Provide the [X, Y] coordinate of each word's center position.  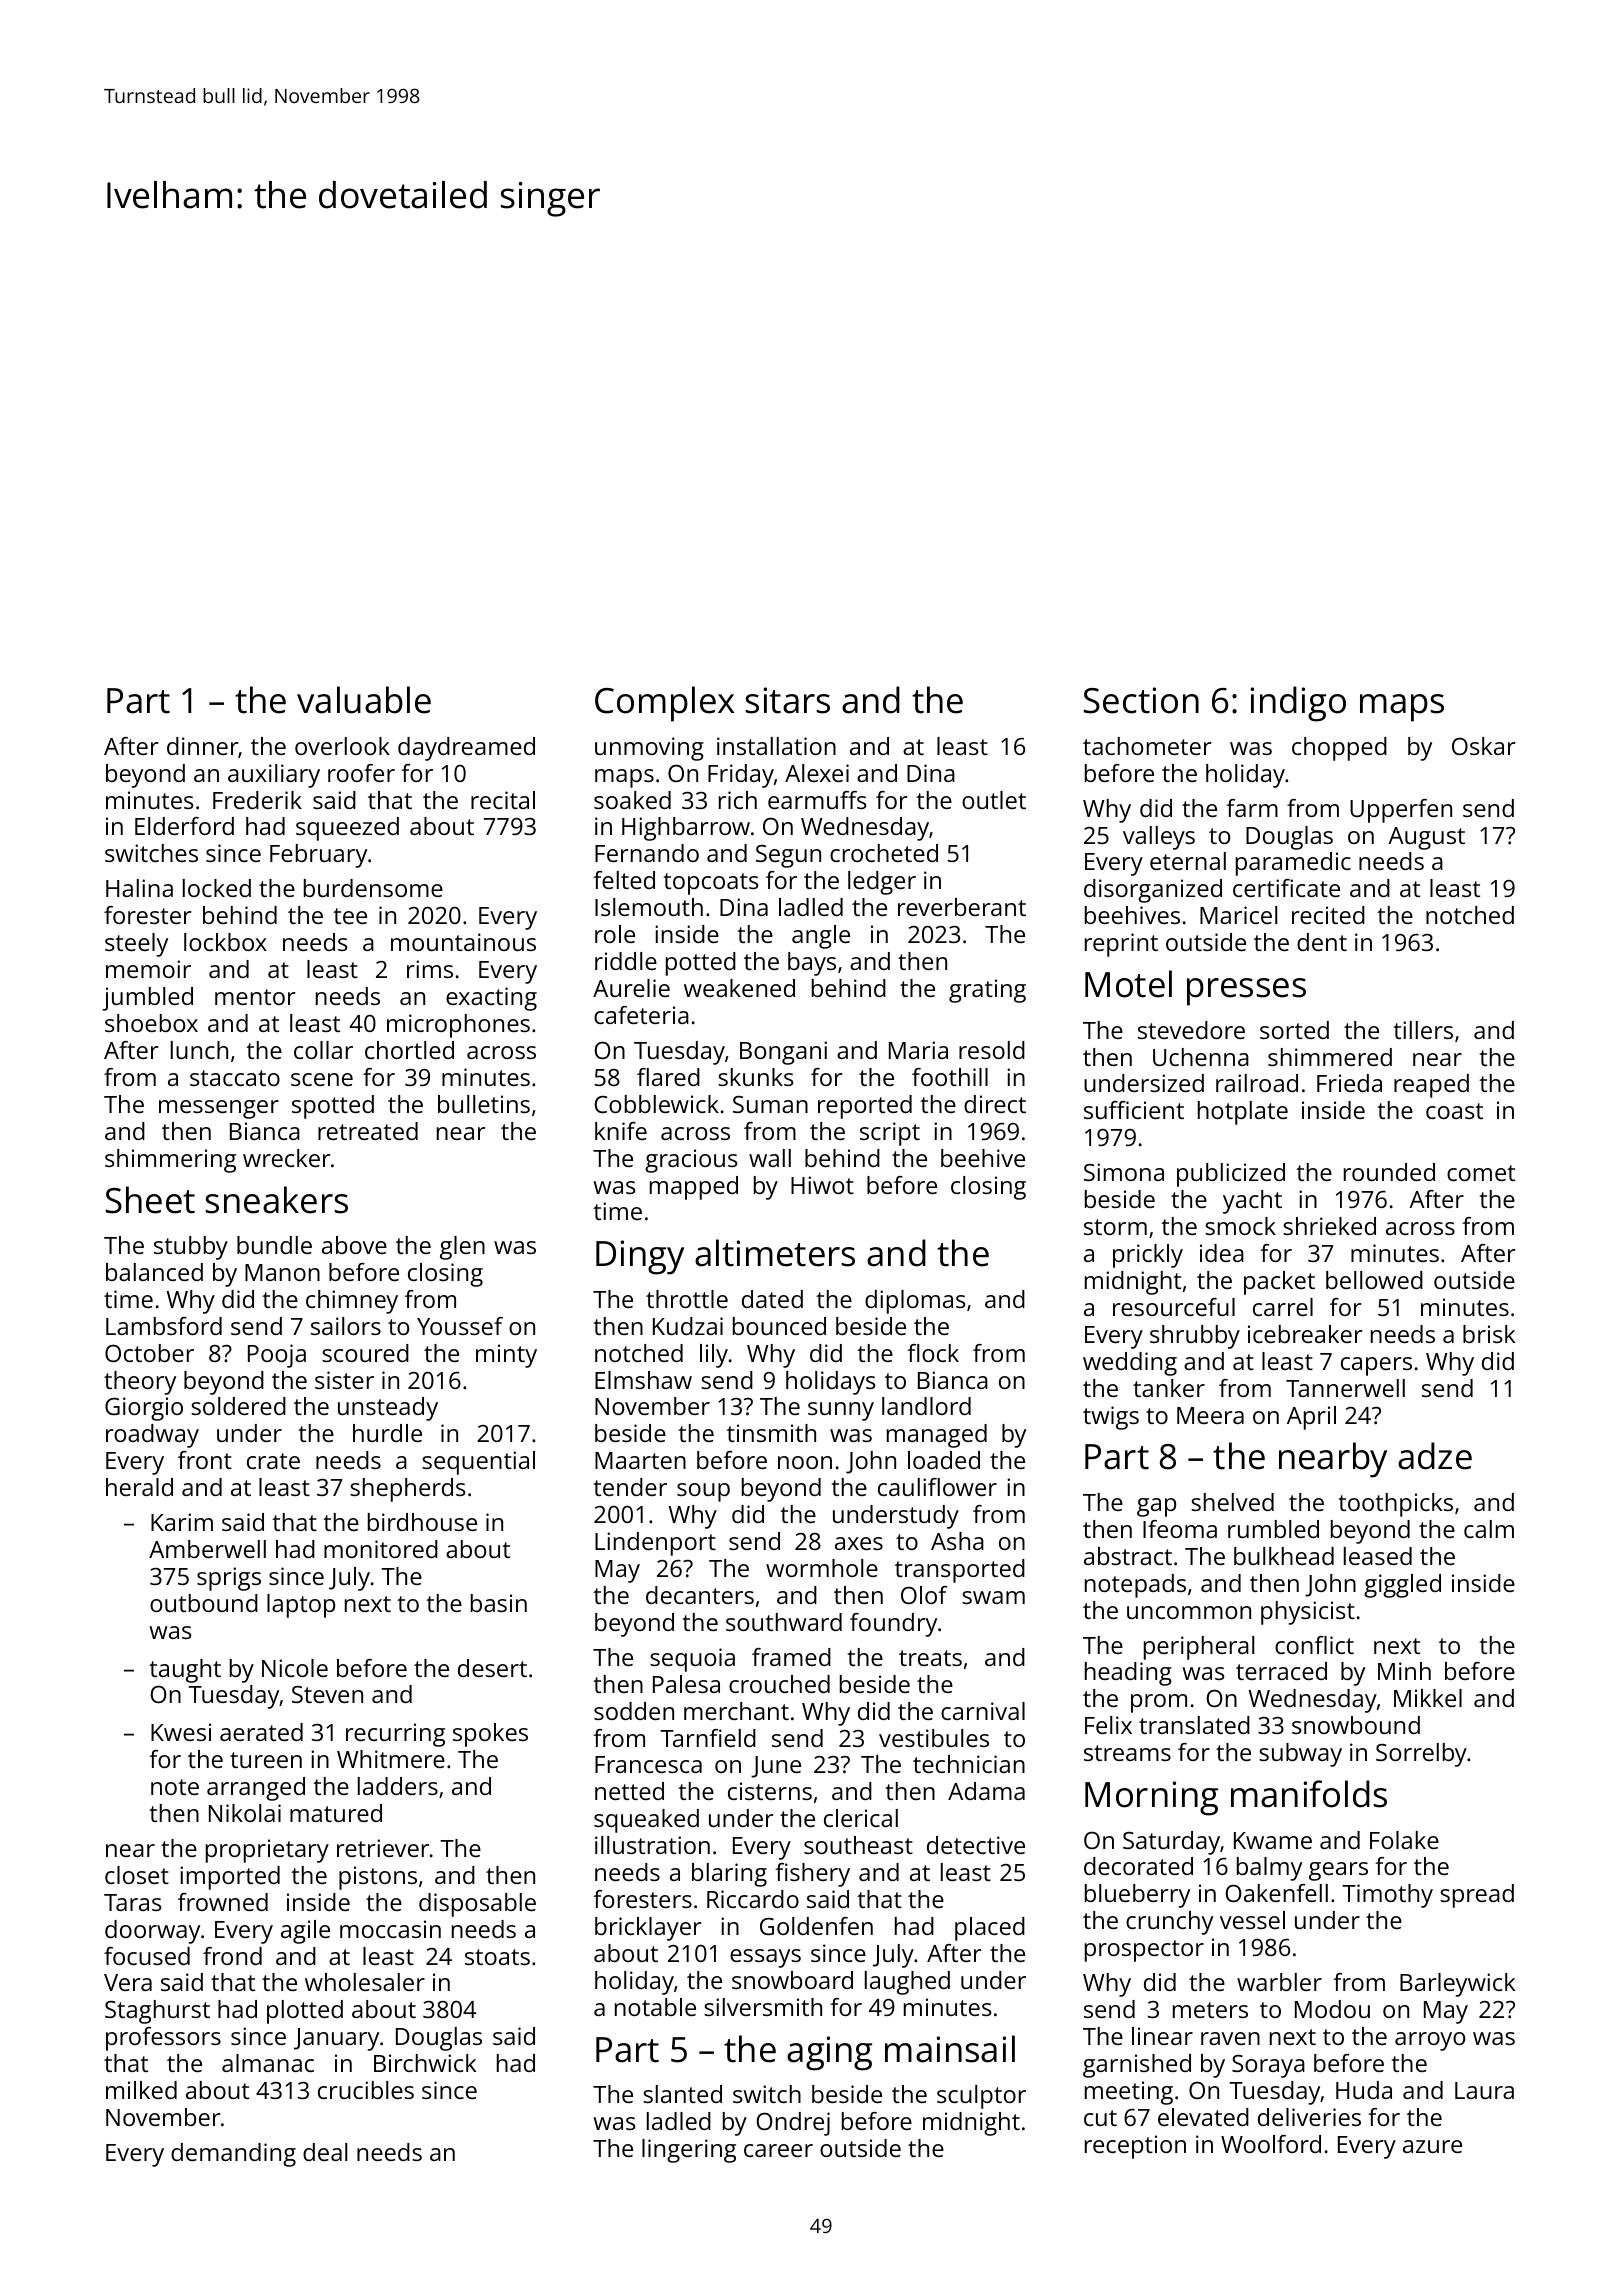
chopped [1339, 749]
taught [185, 1671]
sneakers [276, 1200]
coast [1454, 1111]
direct [995, 1104]
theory [140, 1383]
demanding [233, 2155]
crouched [779, 1684]
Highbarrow [686, 829]
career [778, 2150]
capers [1376, 1366]
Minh [1404, 1671]
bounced [779, 1326]
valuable [364, 700]
